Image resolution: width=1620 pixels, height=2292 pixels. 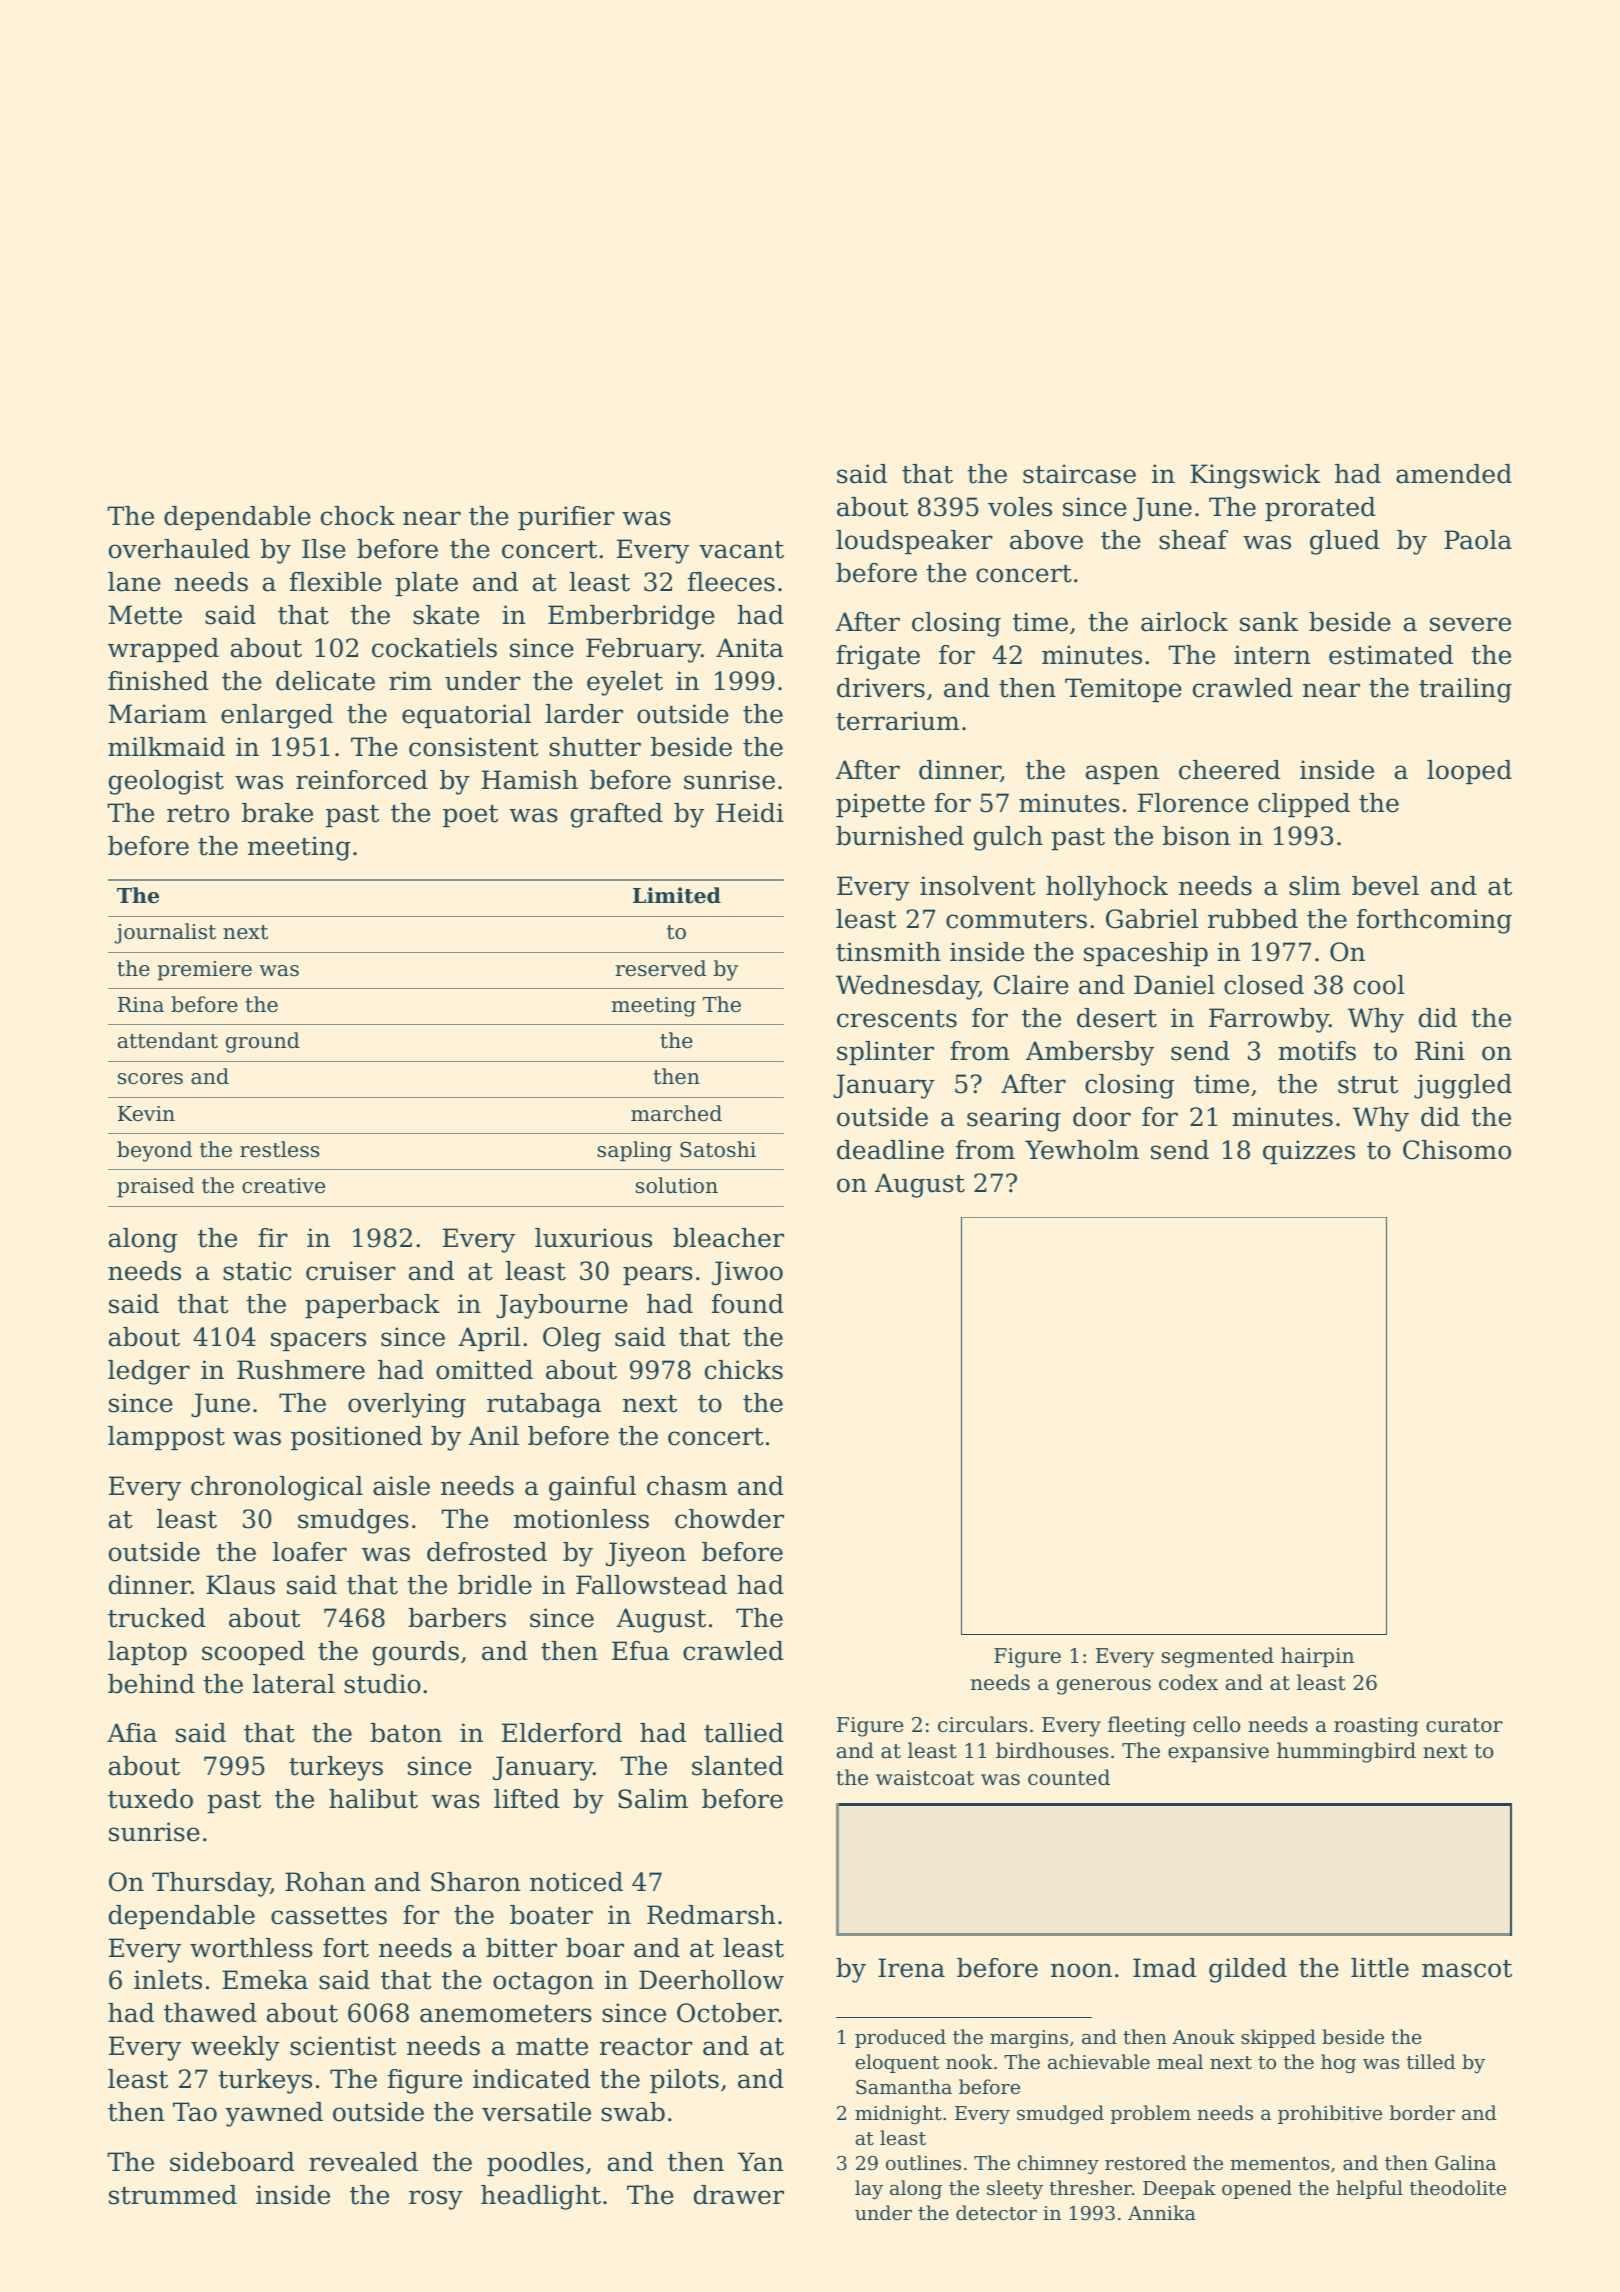 What do you see at coordinates (179, 549) in the document?
I see `overhauled` at bounding box center [179, 549].
